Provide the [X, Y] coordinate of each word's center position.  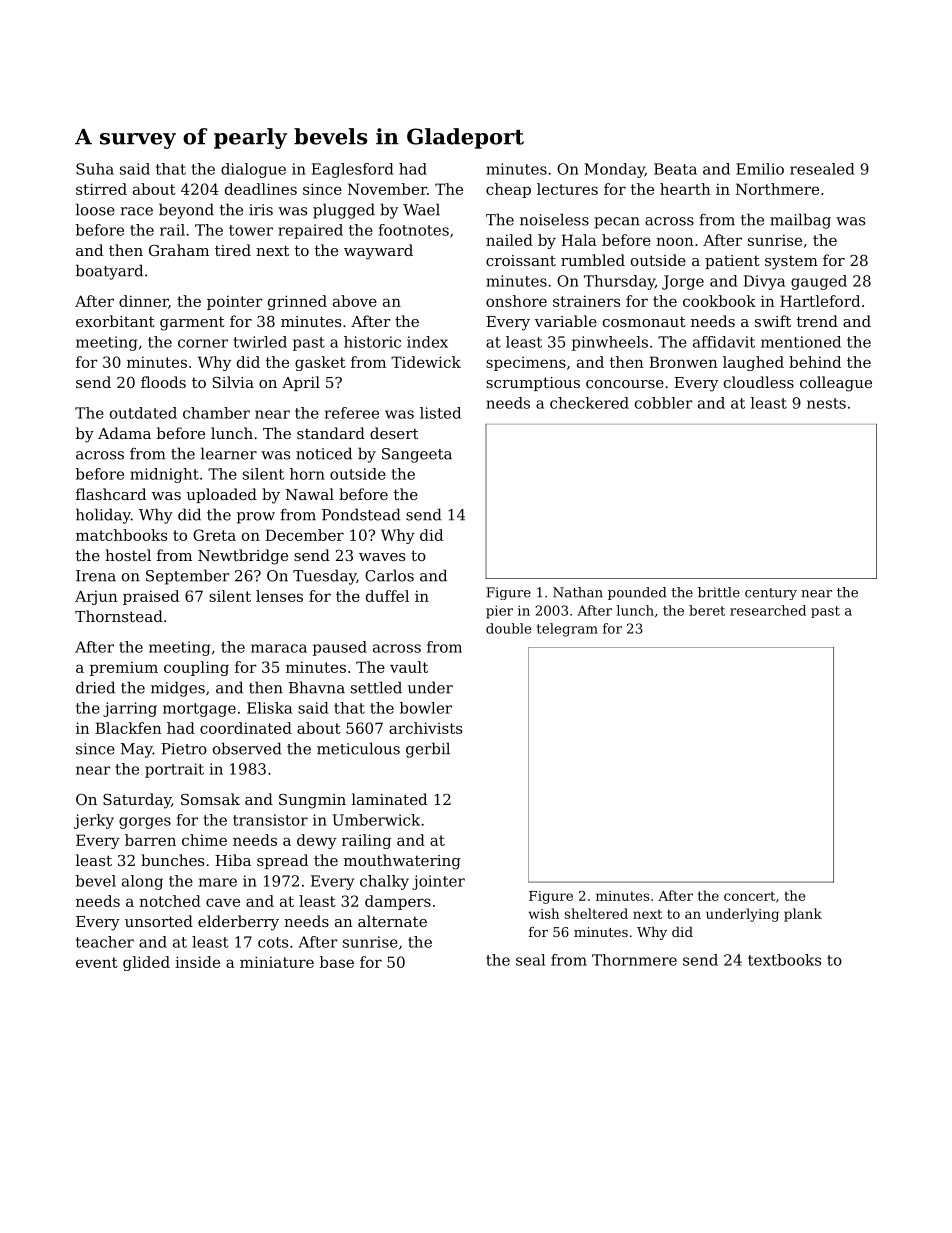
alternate [392, 921]
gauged [819, 282]
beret [707, 610]
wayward [378, 252]
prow [256, 518]
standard [331, 433]
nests [826, 403]
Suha [95, 169]
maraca [279, 648]
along [142, 882]
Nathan [578, 592]
